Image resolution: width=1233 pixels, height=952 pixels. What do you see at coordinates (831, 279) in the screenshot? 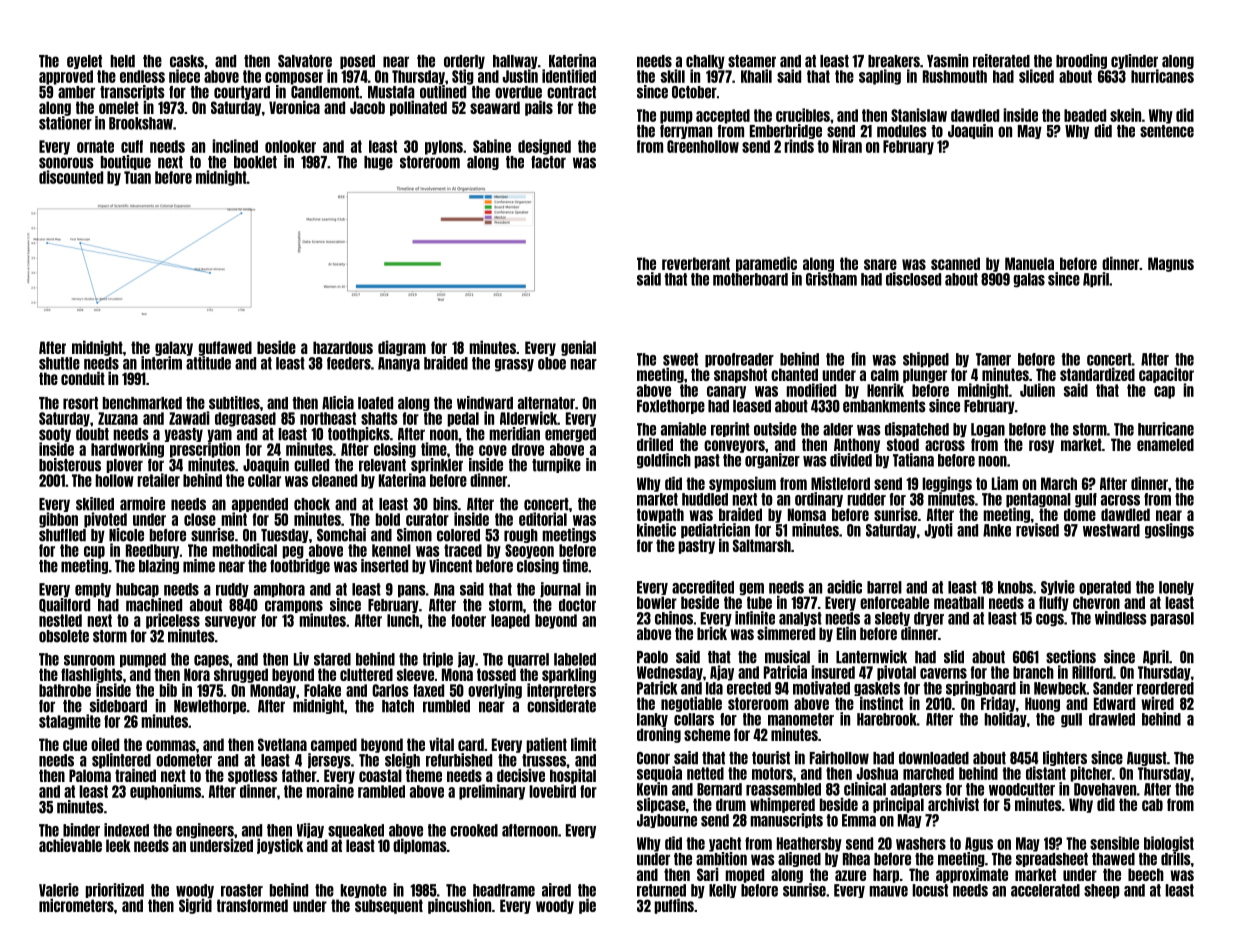
I see `Gristham` at bounding box center [831, 279].
